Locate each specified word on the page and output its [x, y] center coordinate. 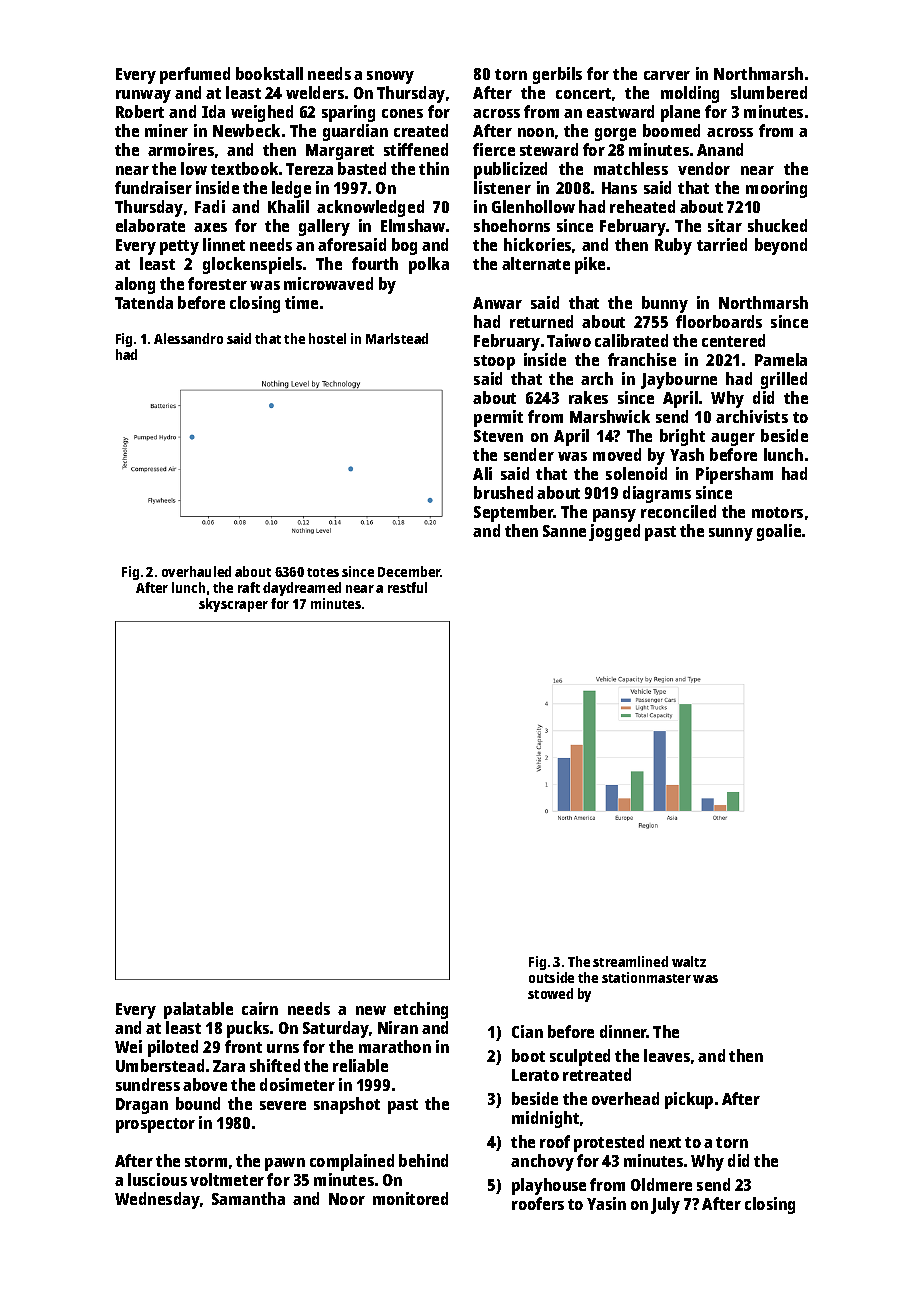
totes [323, 572]
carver [667, 75]
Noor [347, 1199]
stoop [494, 362]
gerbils [557, 75]
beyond [781, 246]
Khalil [288, 206]
